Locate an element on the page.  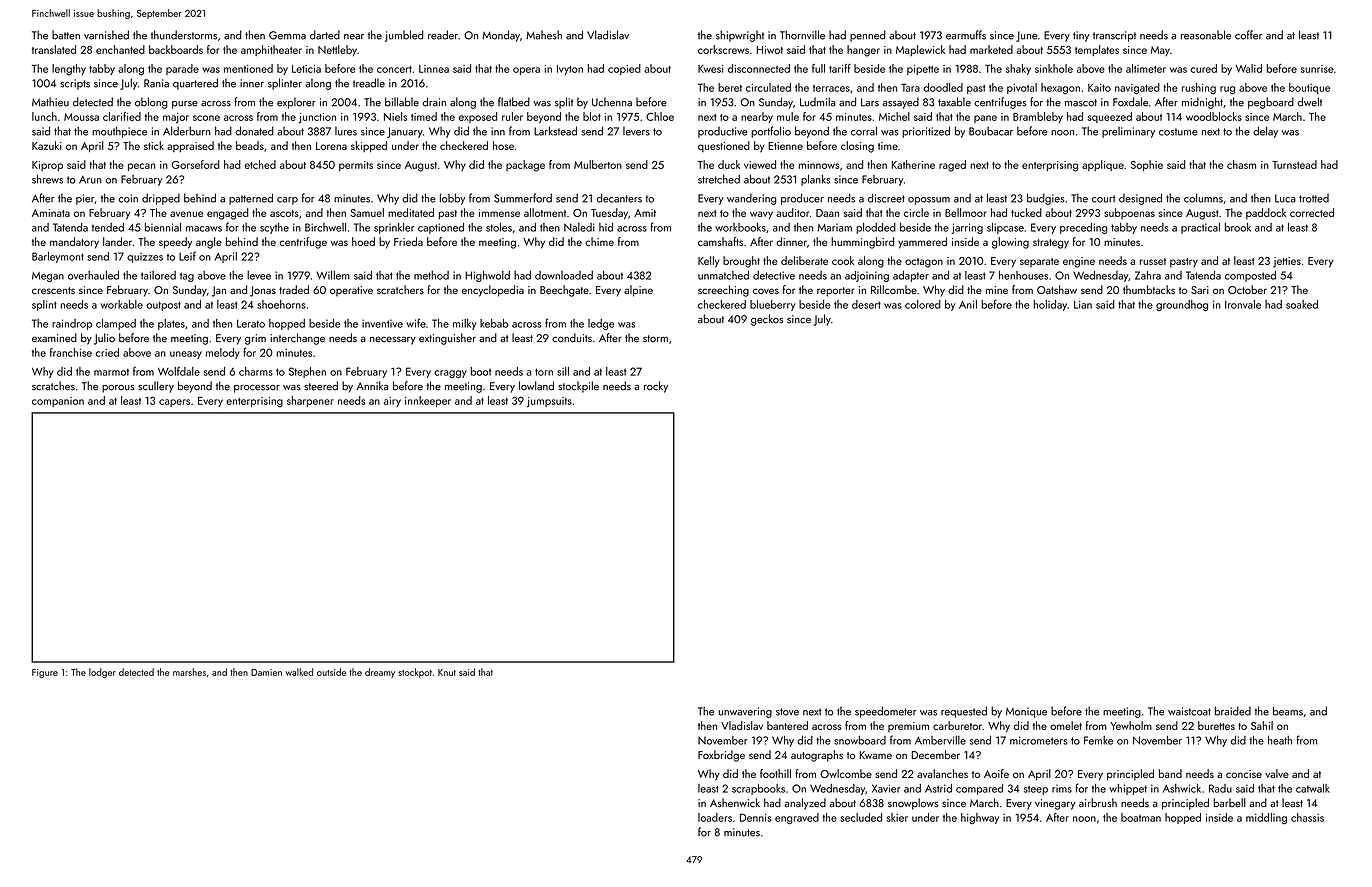
middling is located at coordinates (1266, 819).
